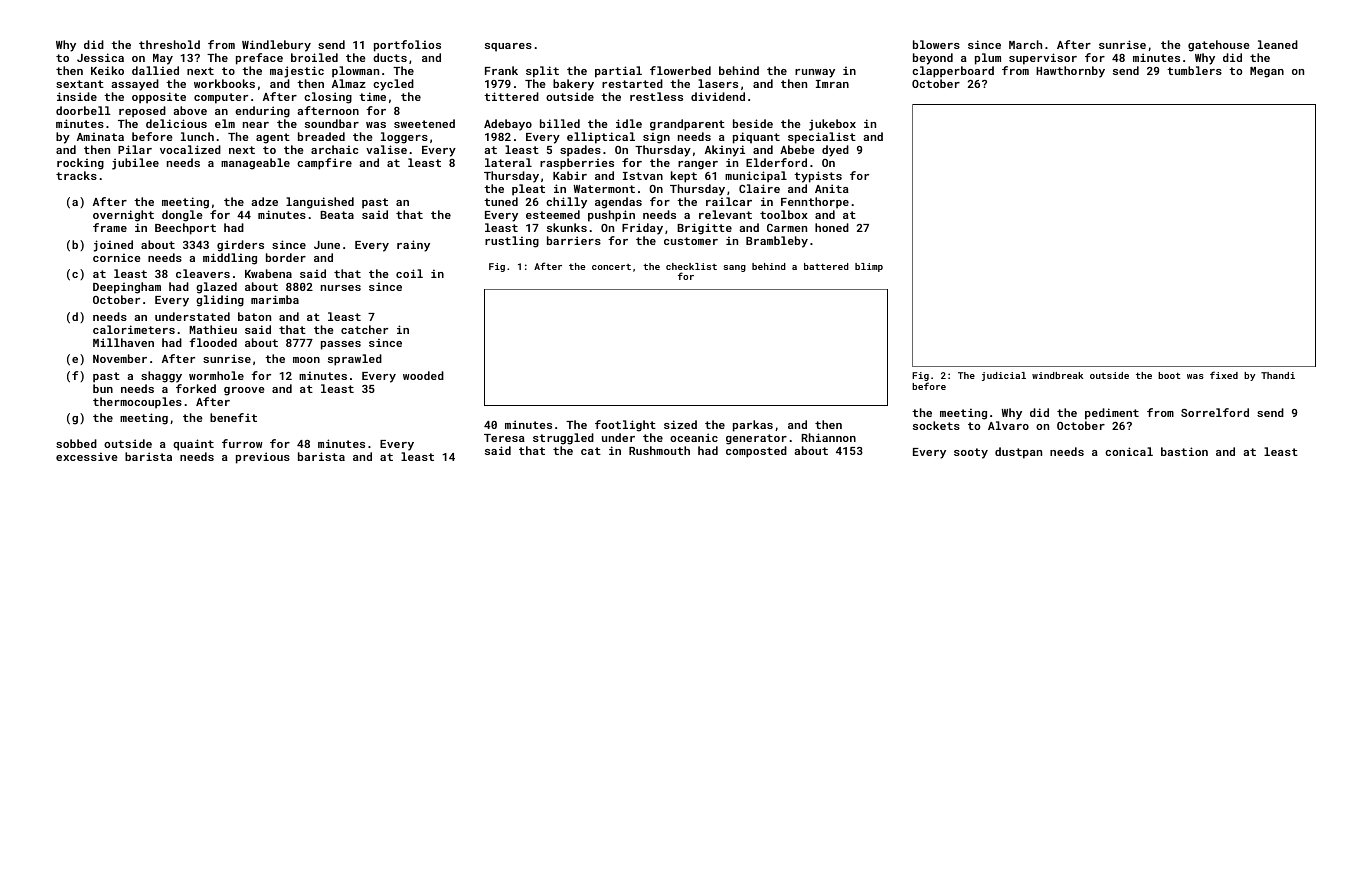 Image resolution: width=1372 pixels, height=887 pixels. Describe the element at coordinates (161, 377) in the screenshot. I see `shaggy` at that location.
